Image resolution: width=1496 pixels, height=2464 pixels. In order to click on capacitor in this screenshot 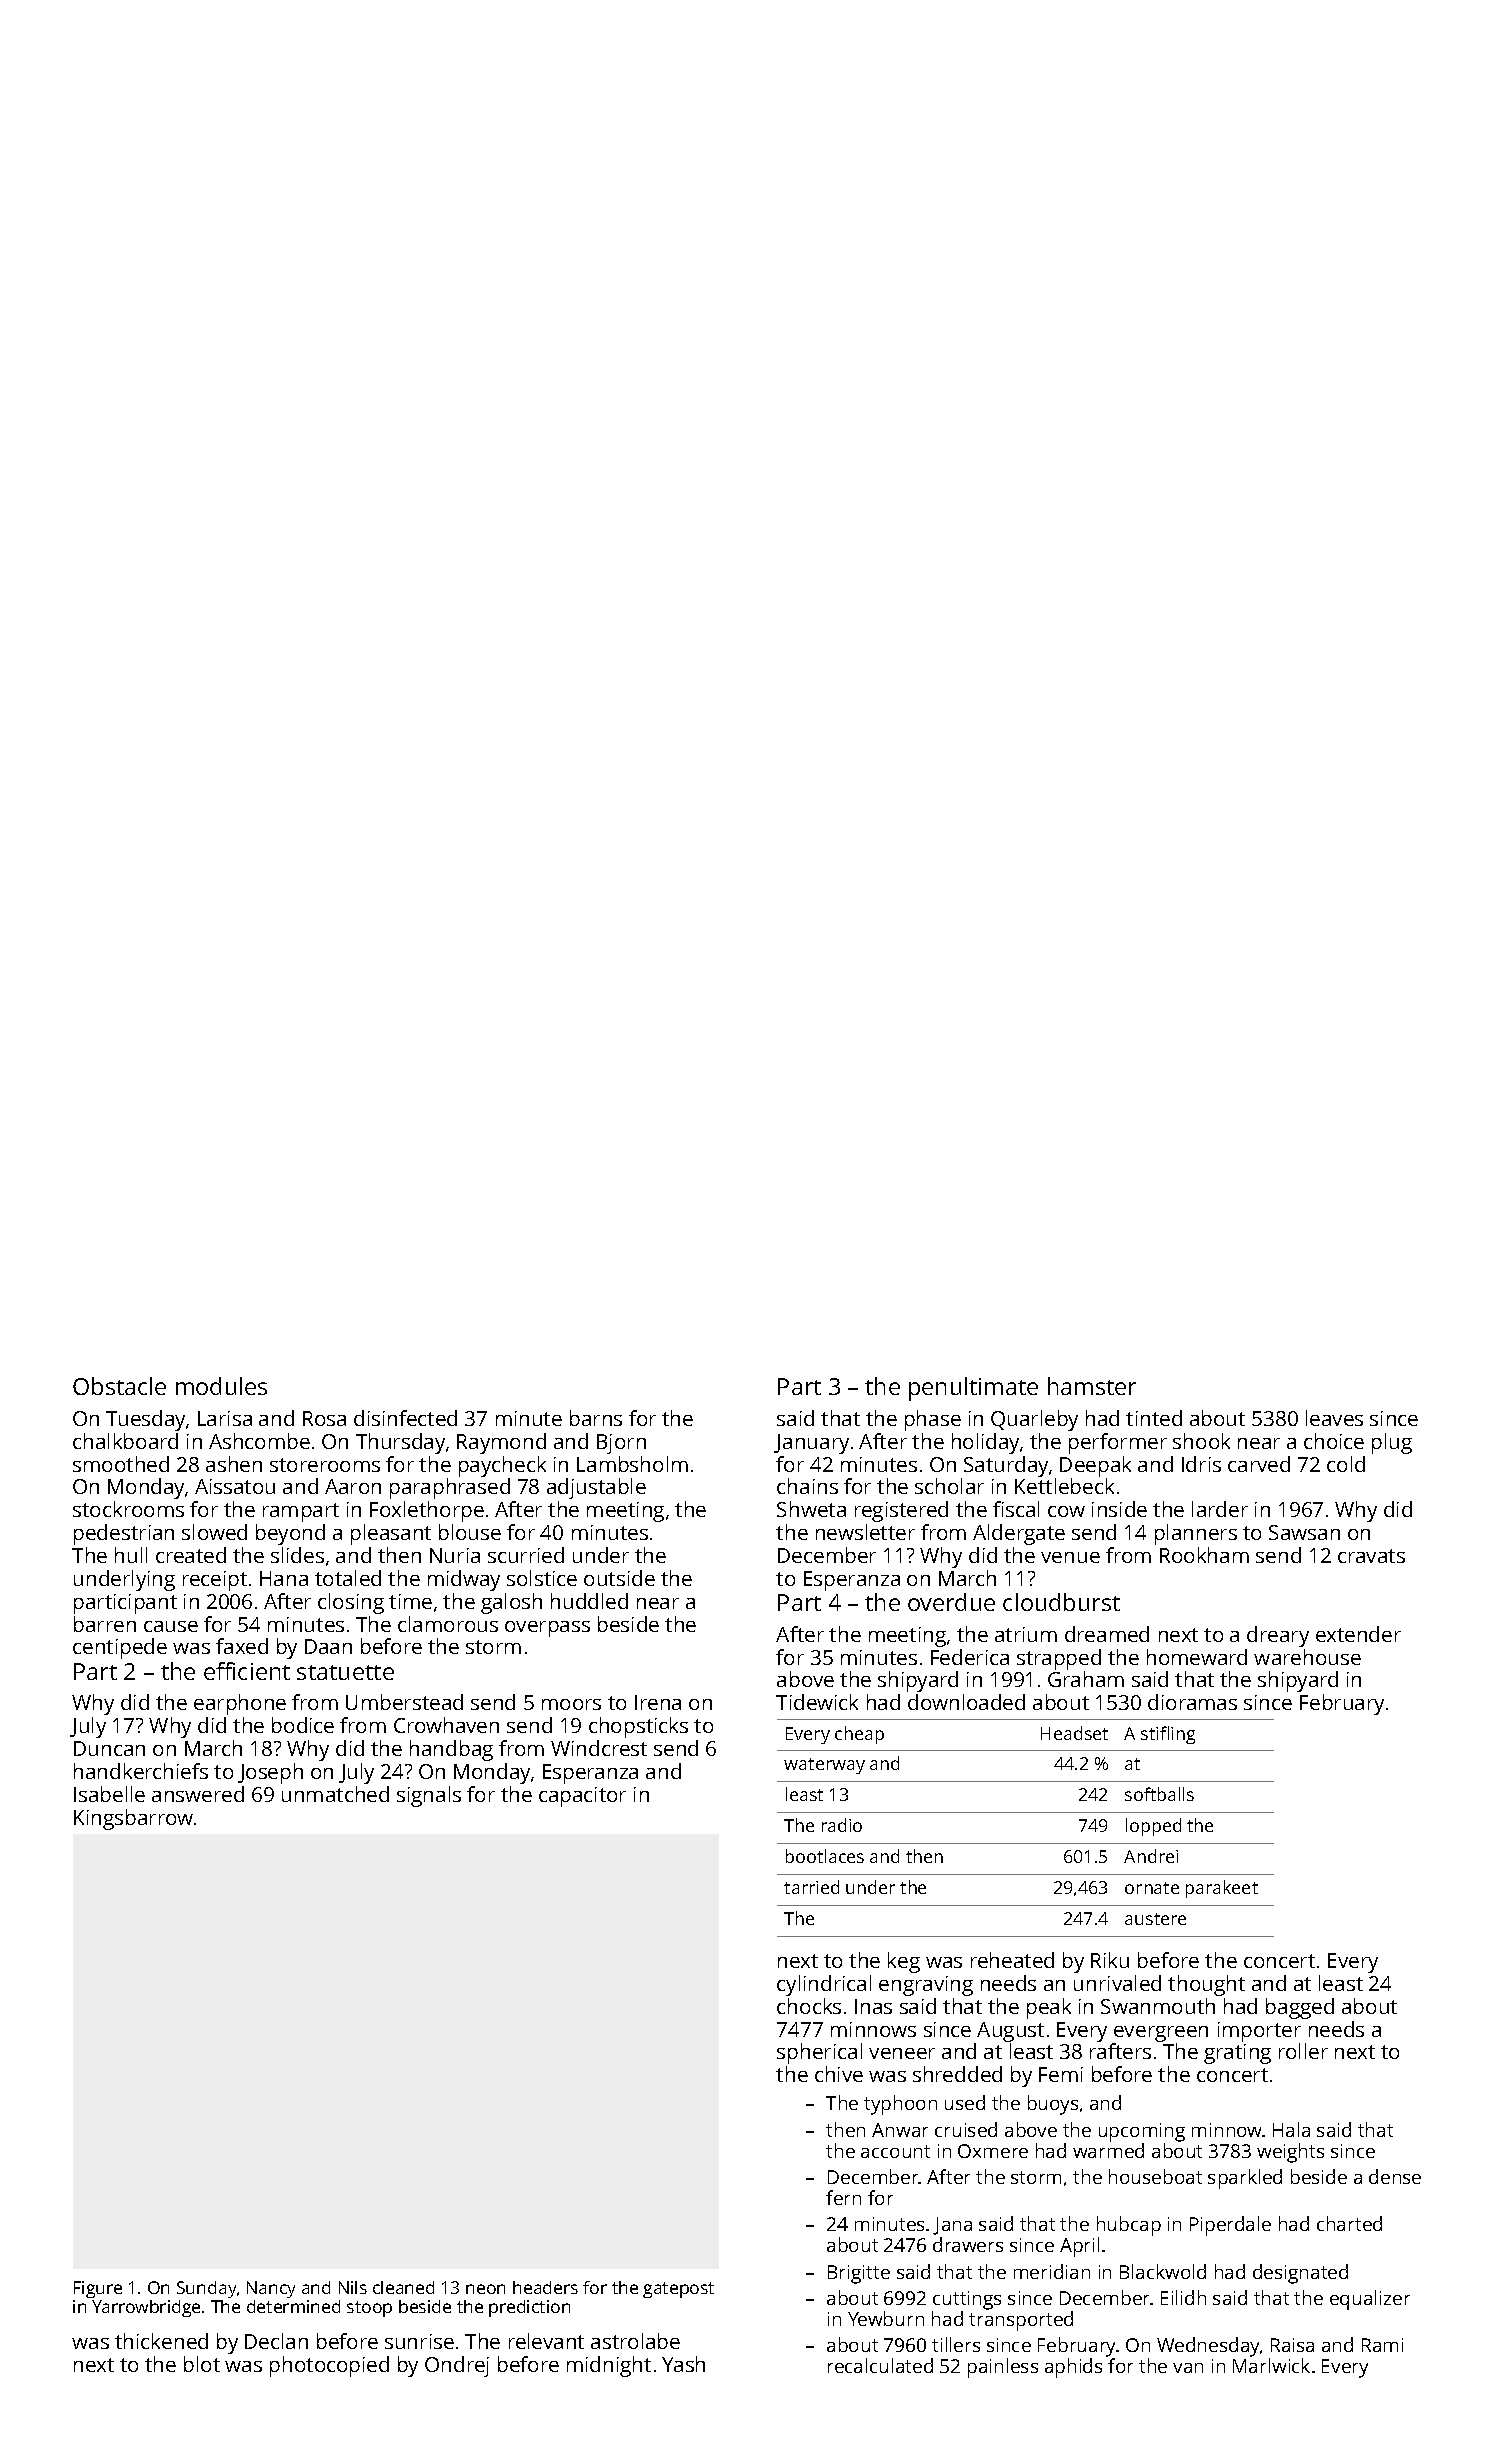, I will do `click(582, 1797)`.
